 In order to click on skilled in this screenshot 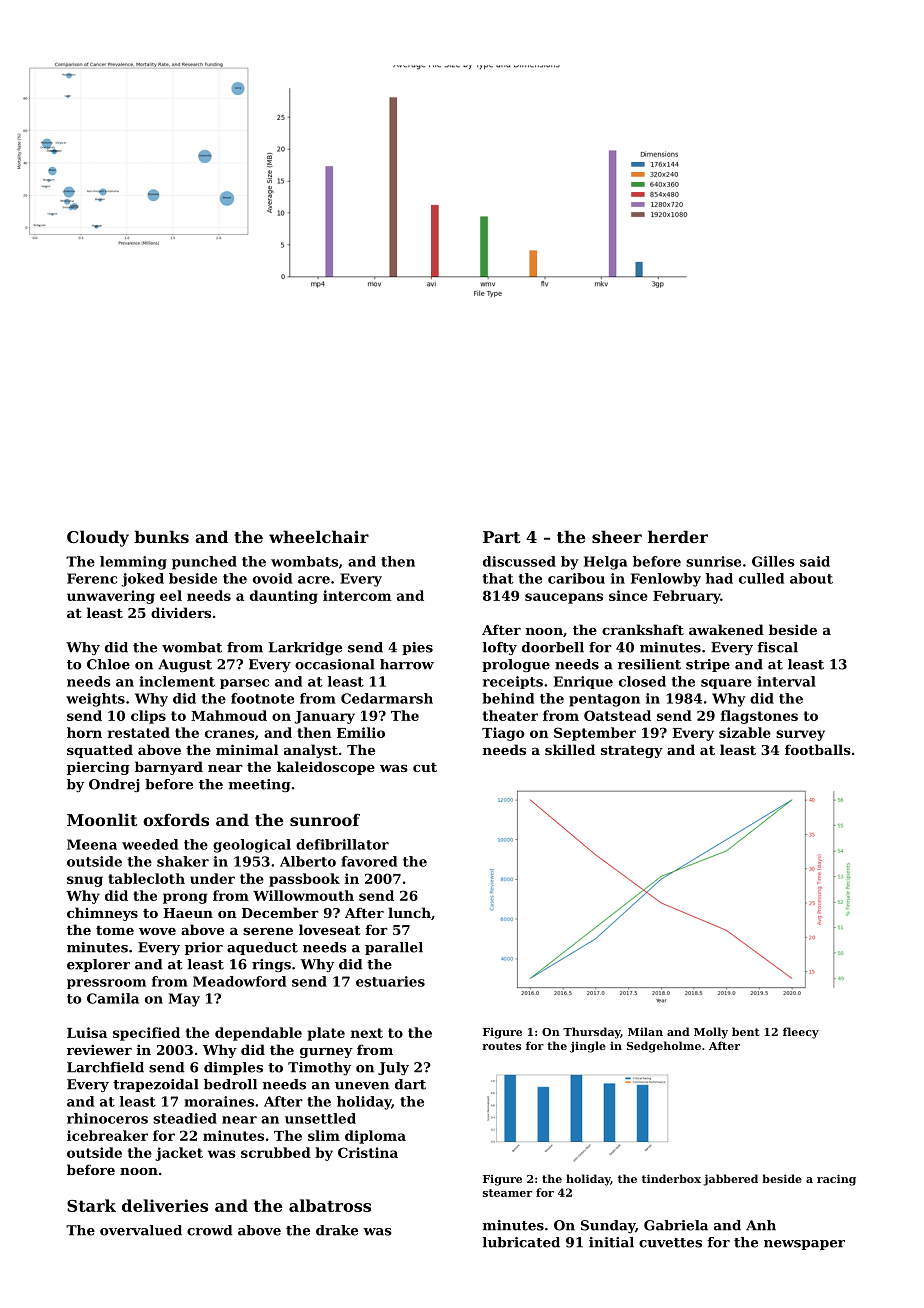, I will do `click(570, 749)`.
